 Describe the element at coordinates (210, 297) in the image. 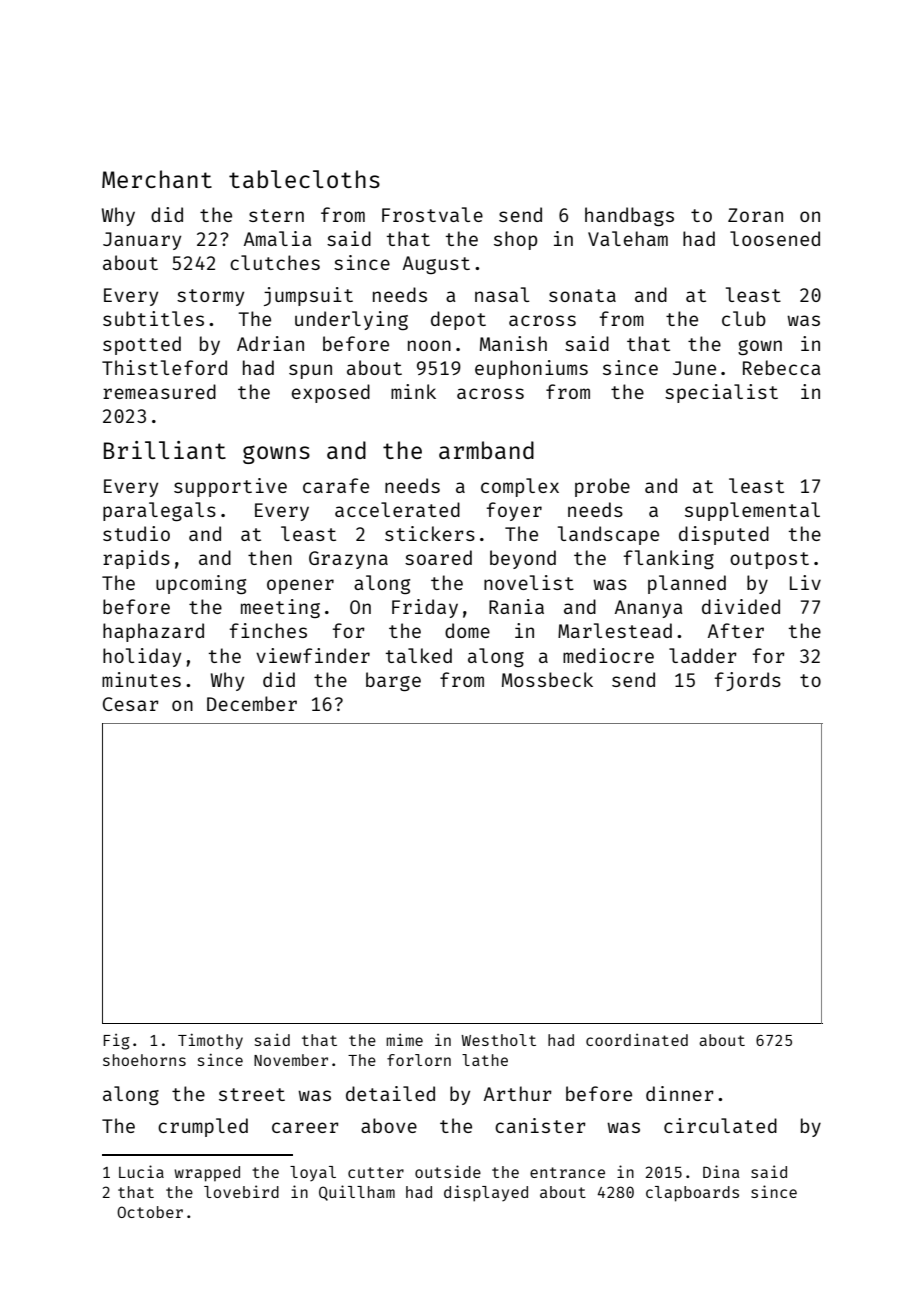

I see `stormy` at that location.
